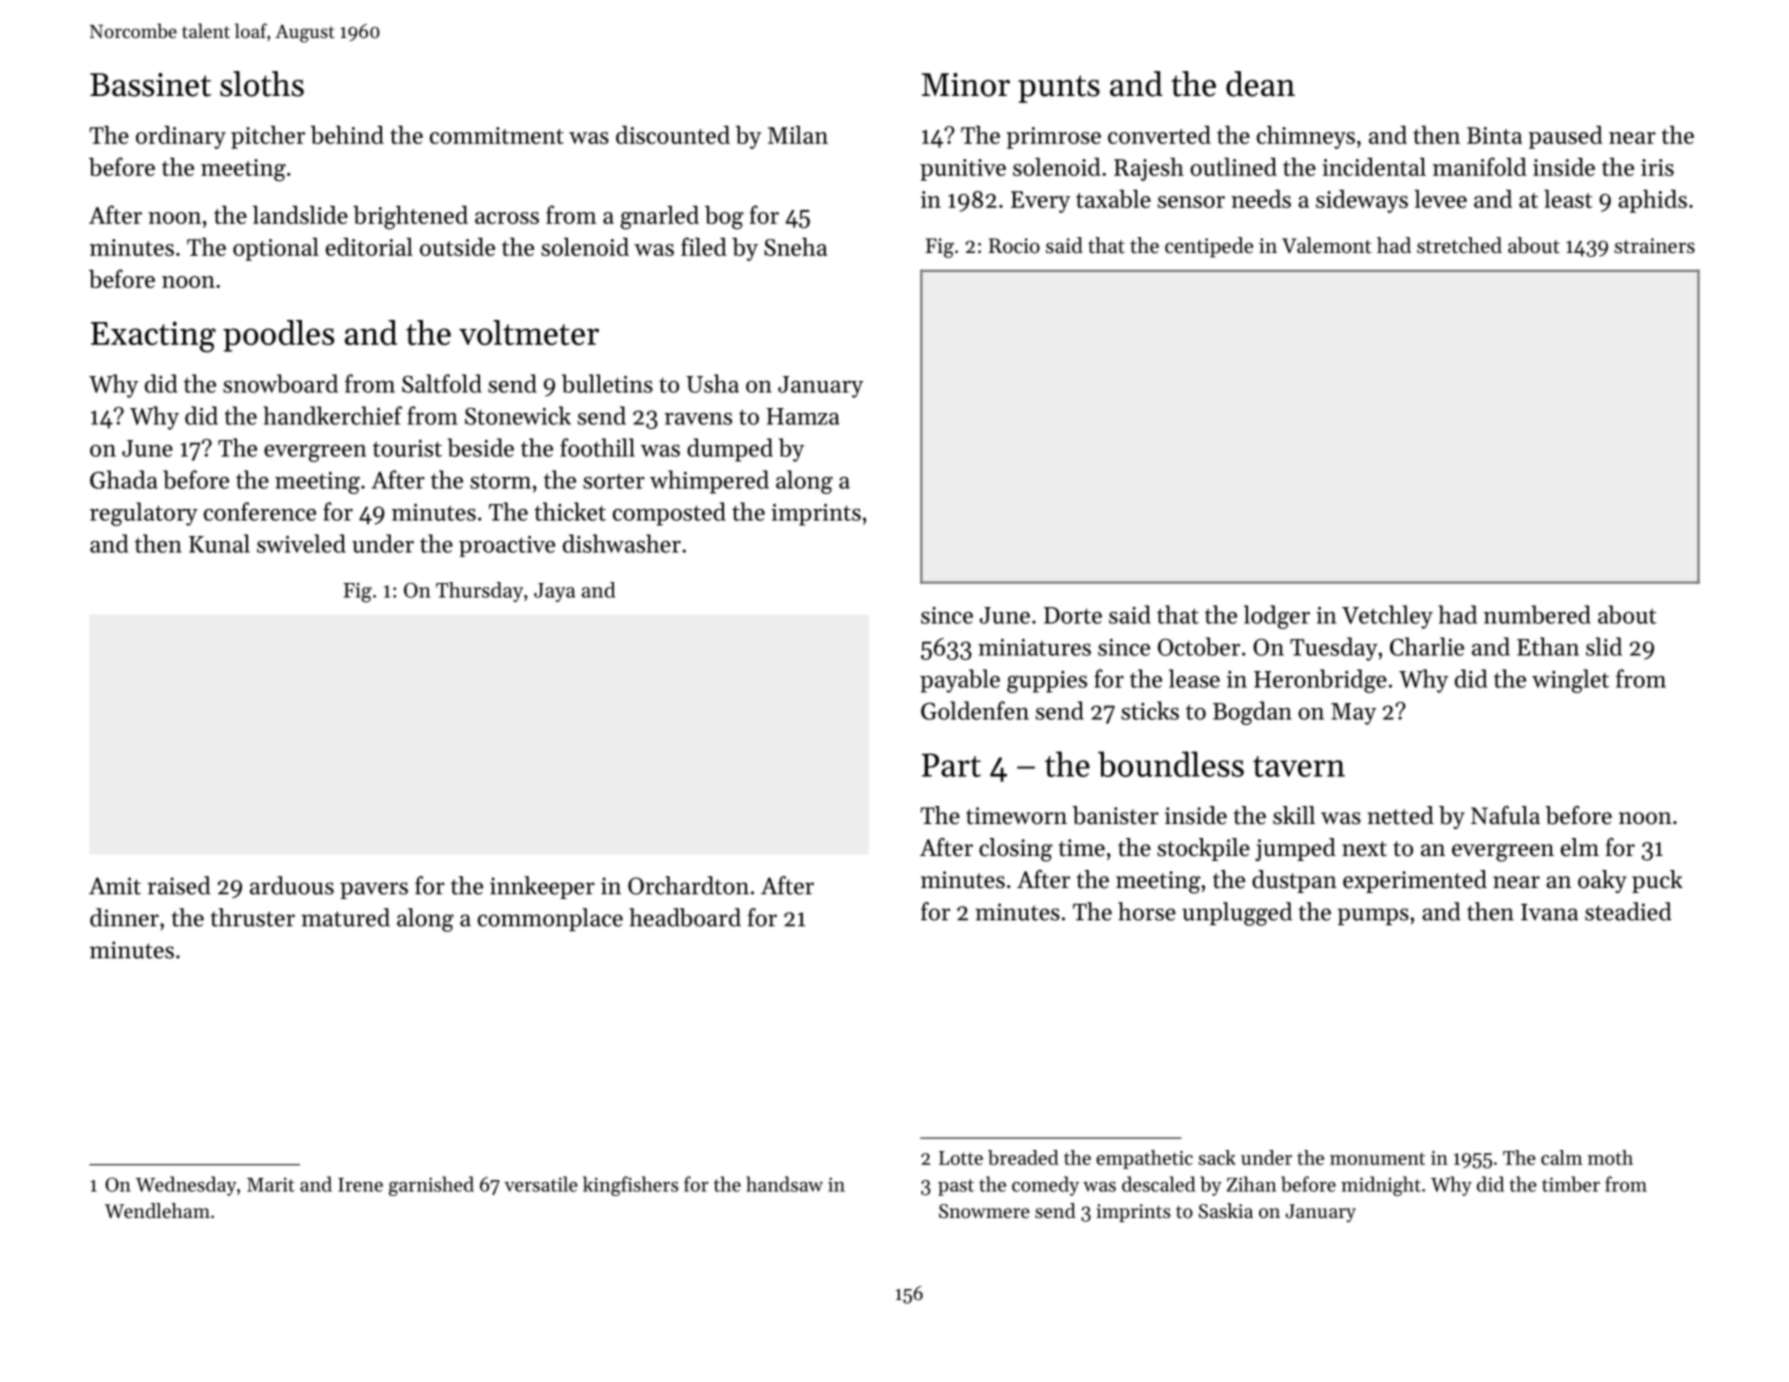  What do you see at coordinates (685, 917) in the screenshot?
I see `headboard` at bounding box center [685, 917].
